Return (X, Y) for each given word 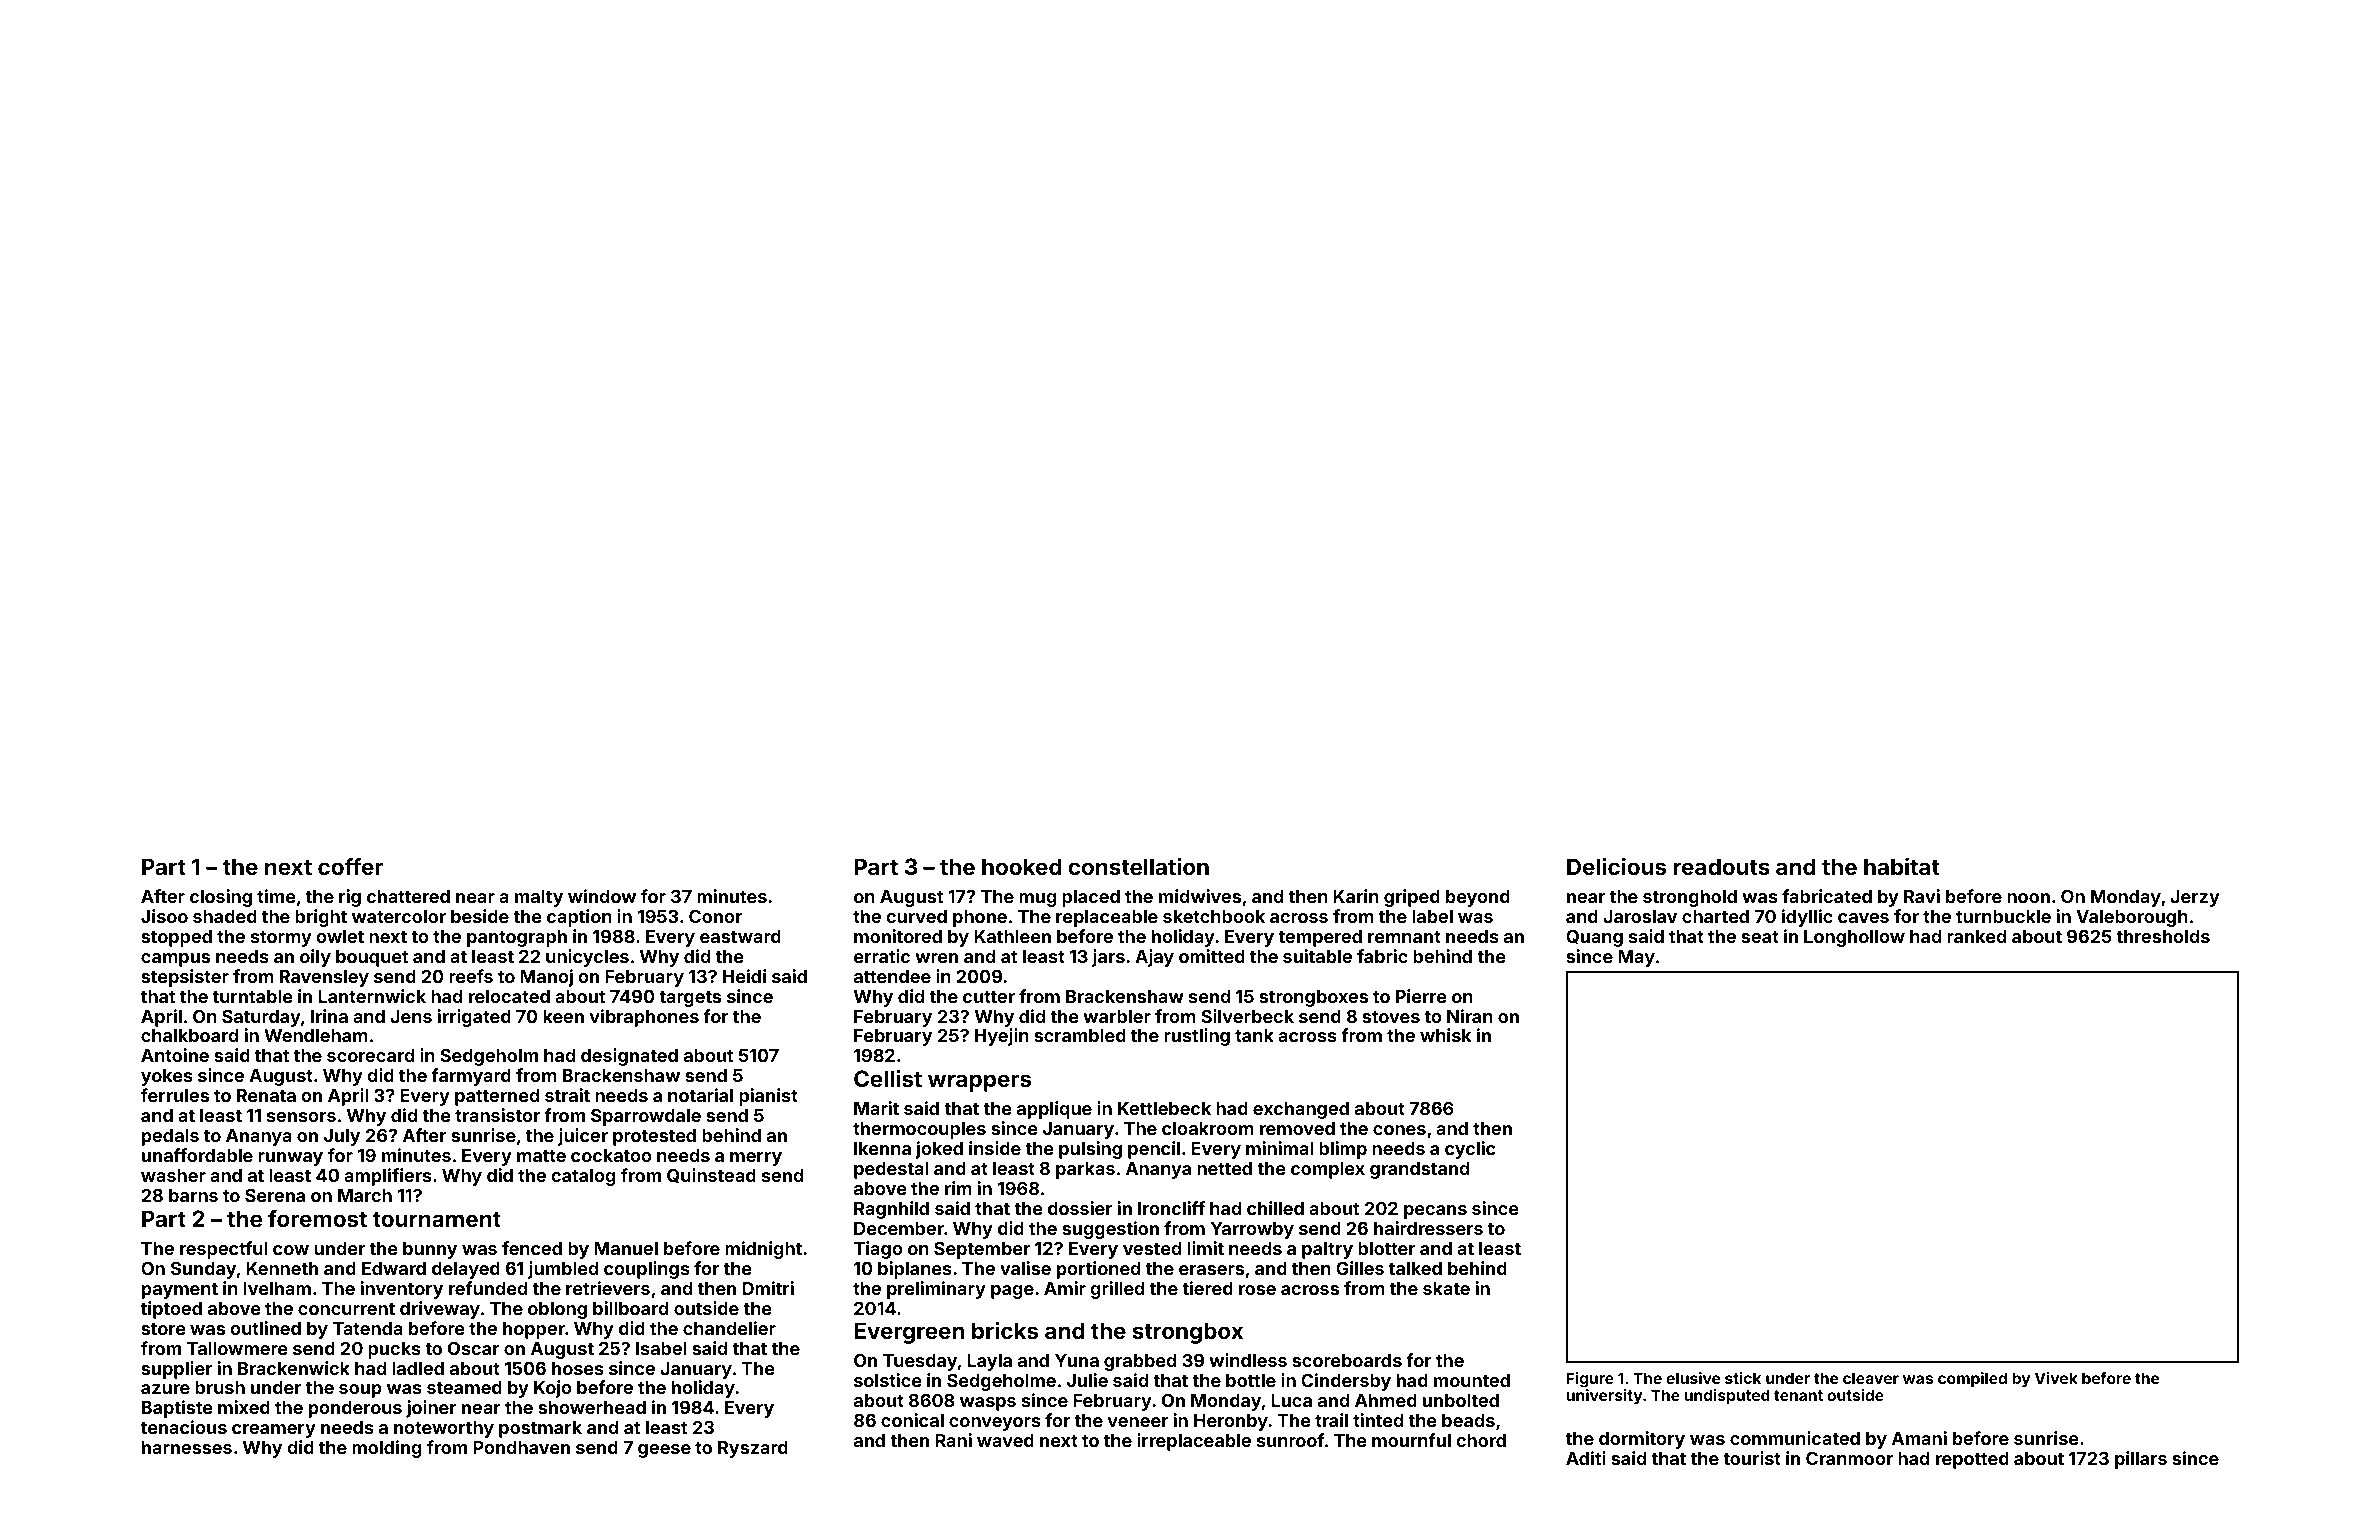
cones (1399, 1130)
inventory (402, 1290)
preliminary (936, 1290)
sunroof (1290, 1440)
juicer (583, 1137)
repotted (1972, 1460)
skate (1446, 1288)
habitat (1901, 866)
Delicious (1616, 866)
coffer (350, 866)
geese (664, 1451)
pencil (1154, 1150)
